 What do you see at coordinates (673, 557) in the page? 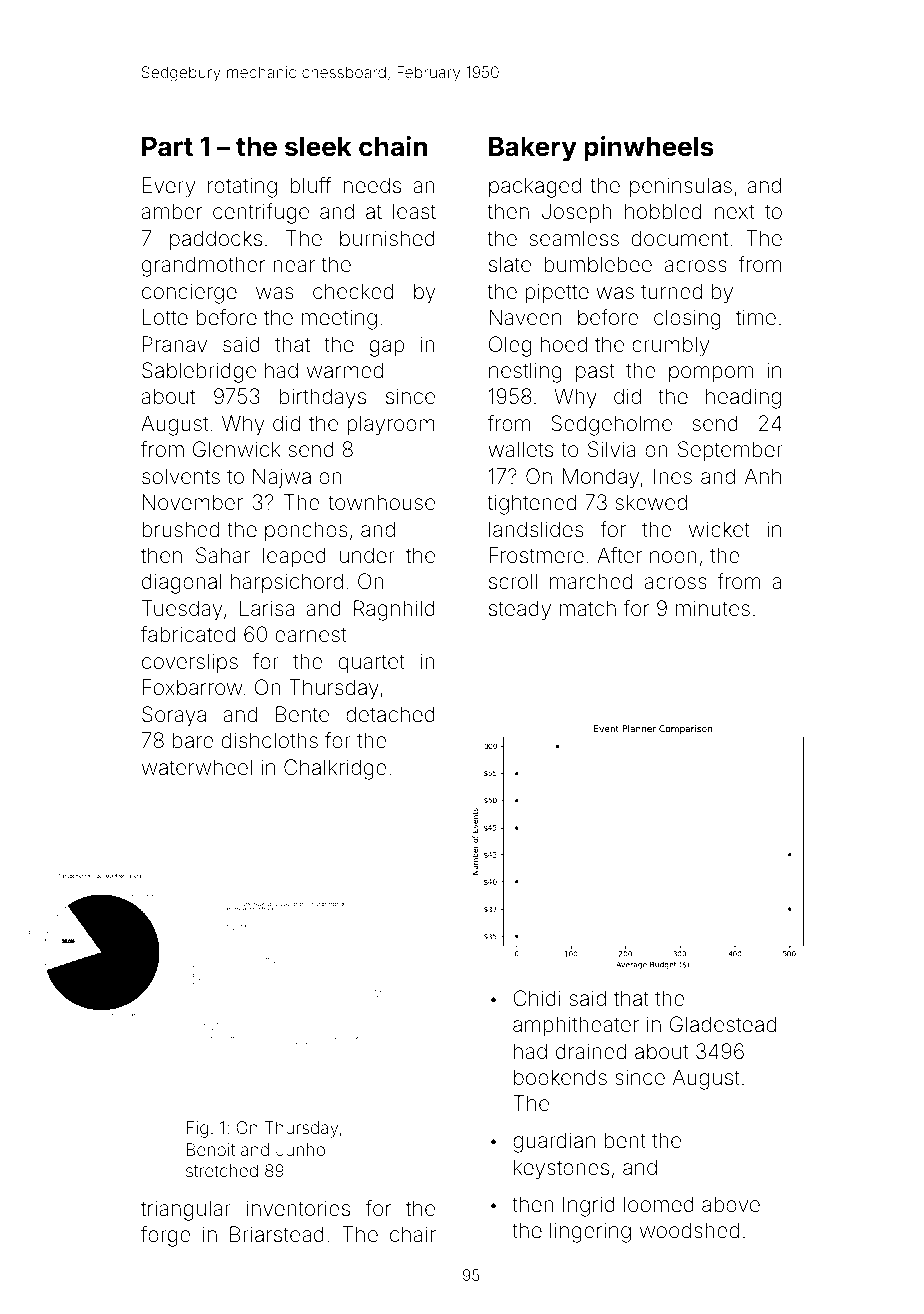
I see `noon` at bounding box center [673, 557].
